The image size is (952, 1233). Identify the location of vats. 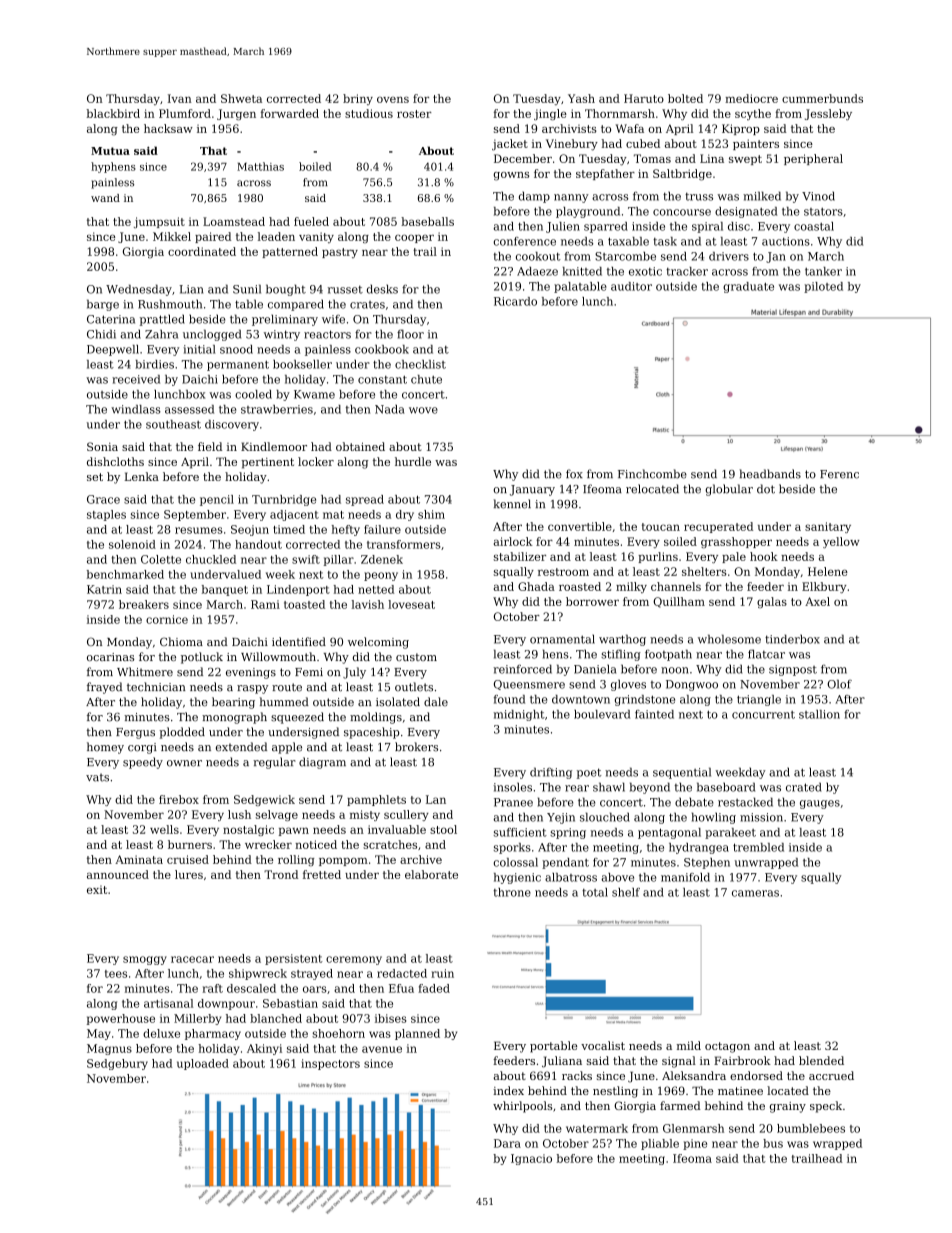
(97, 777).
